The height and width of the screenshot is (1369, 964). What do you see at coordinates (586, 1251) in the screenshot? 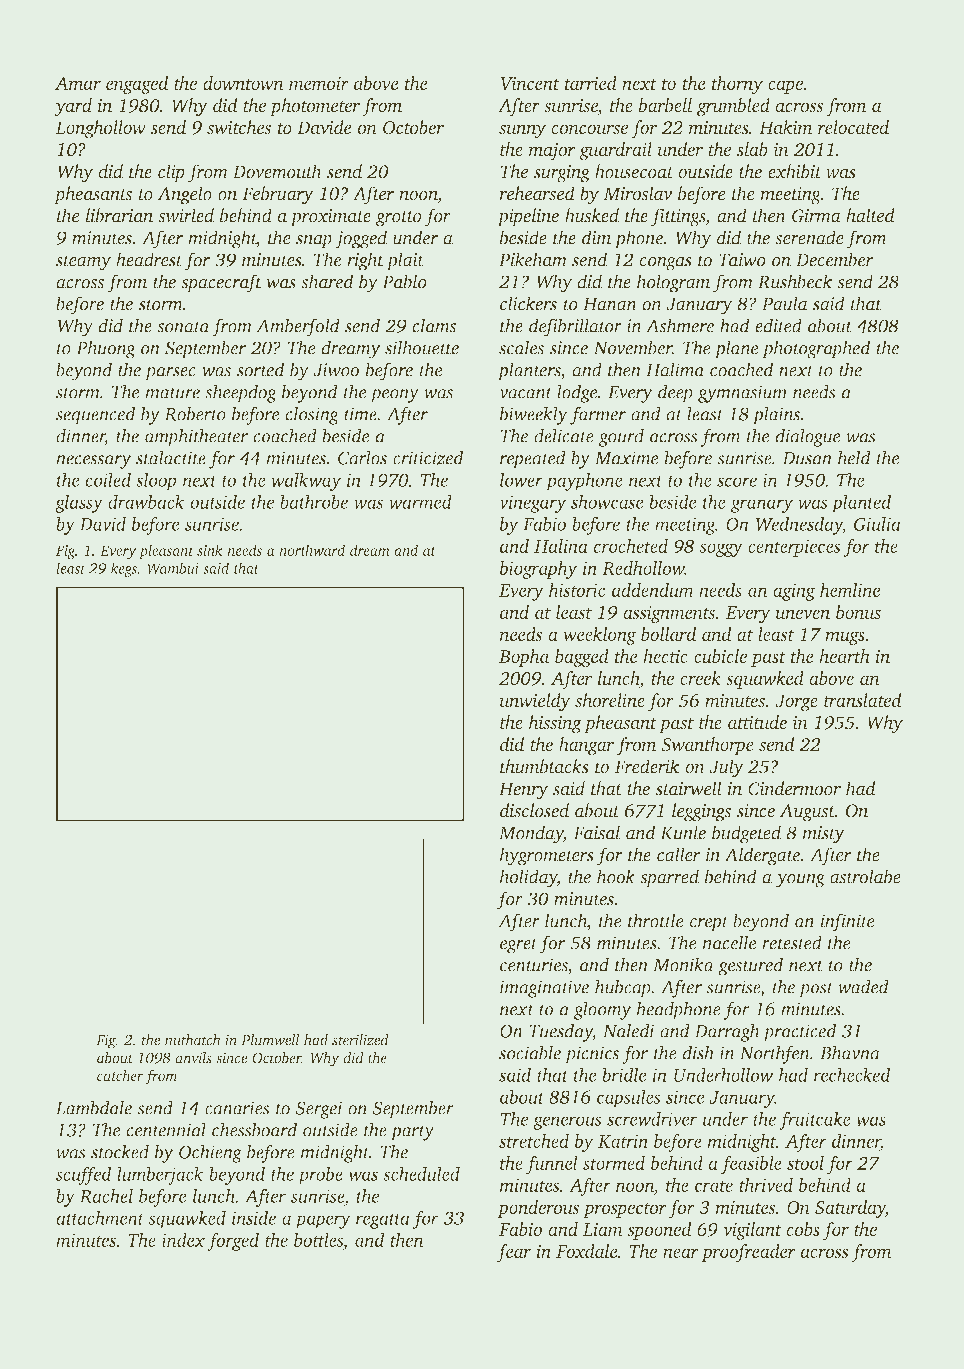
I see `Foxdale` at bounding box center [586, 1251].
